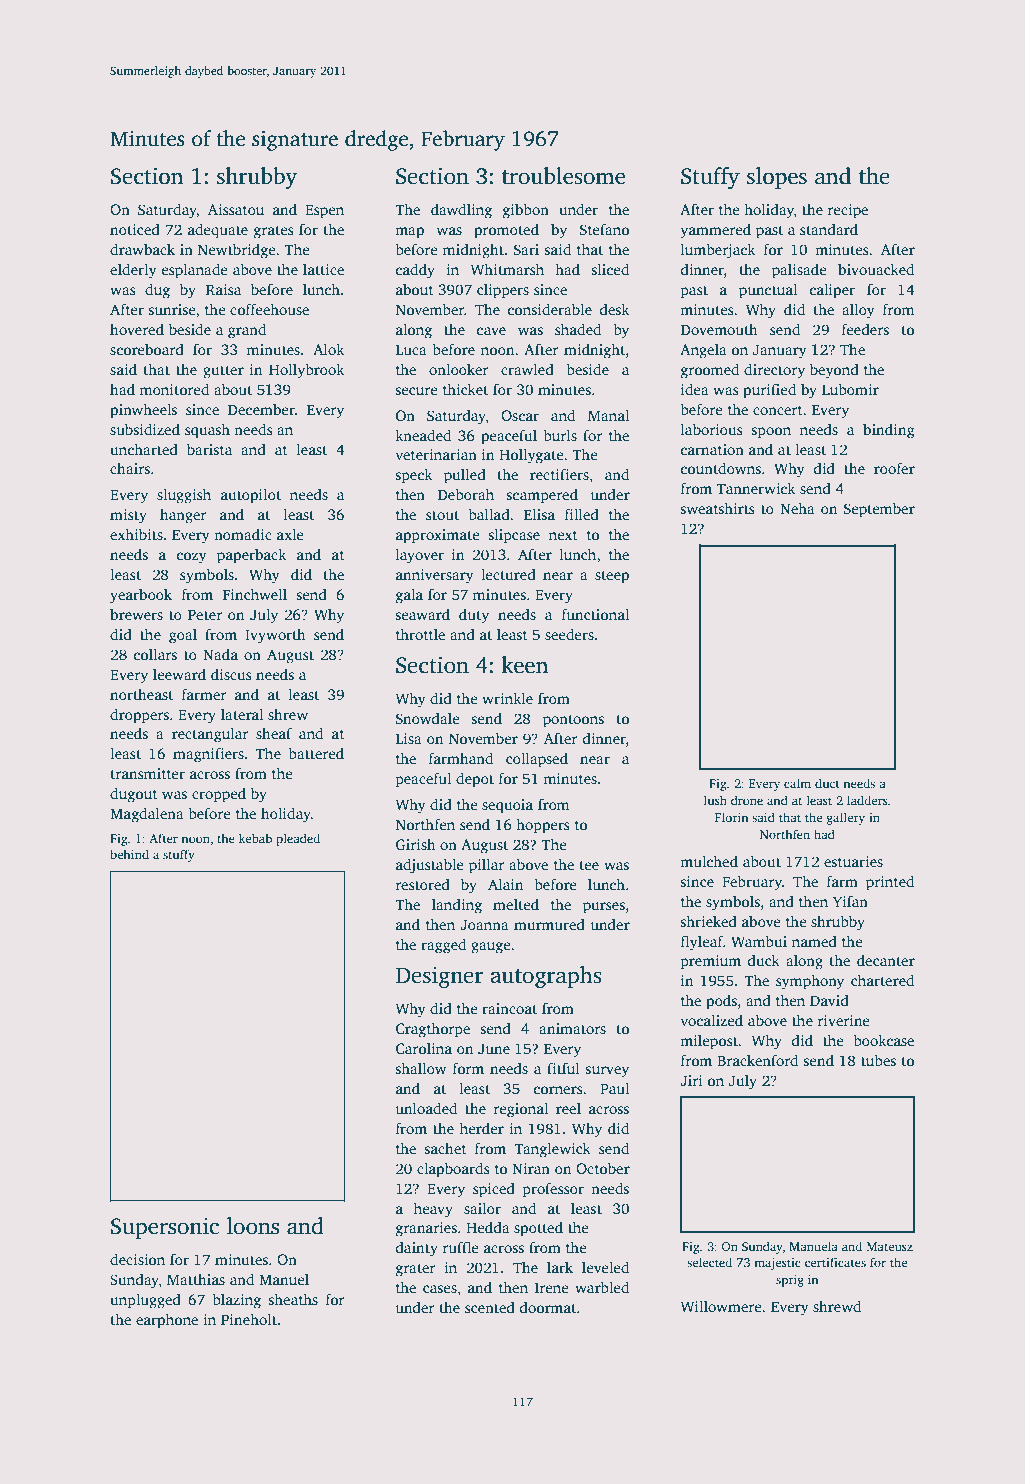  What do you see at coordinates (434, 576) in the image?
I see `anniversary` at bounding box center [434, 576].
